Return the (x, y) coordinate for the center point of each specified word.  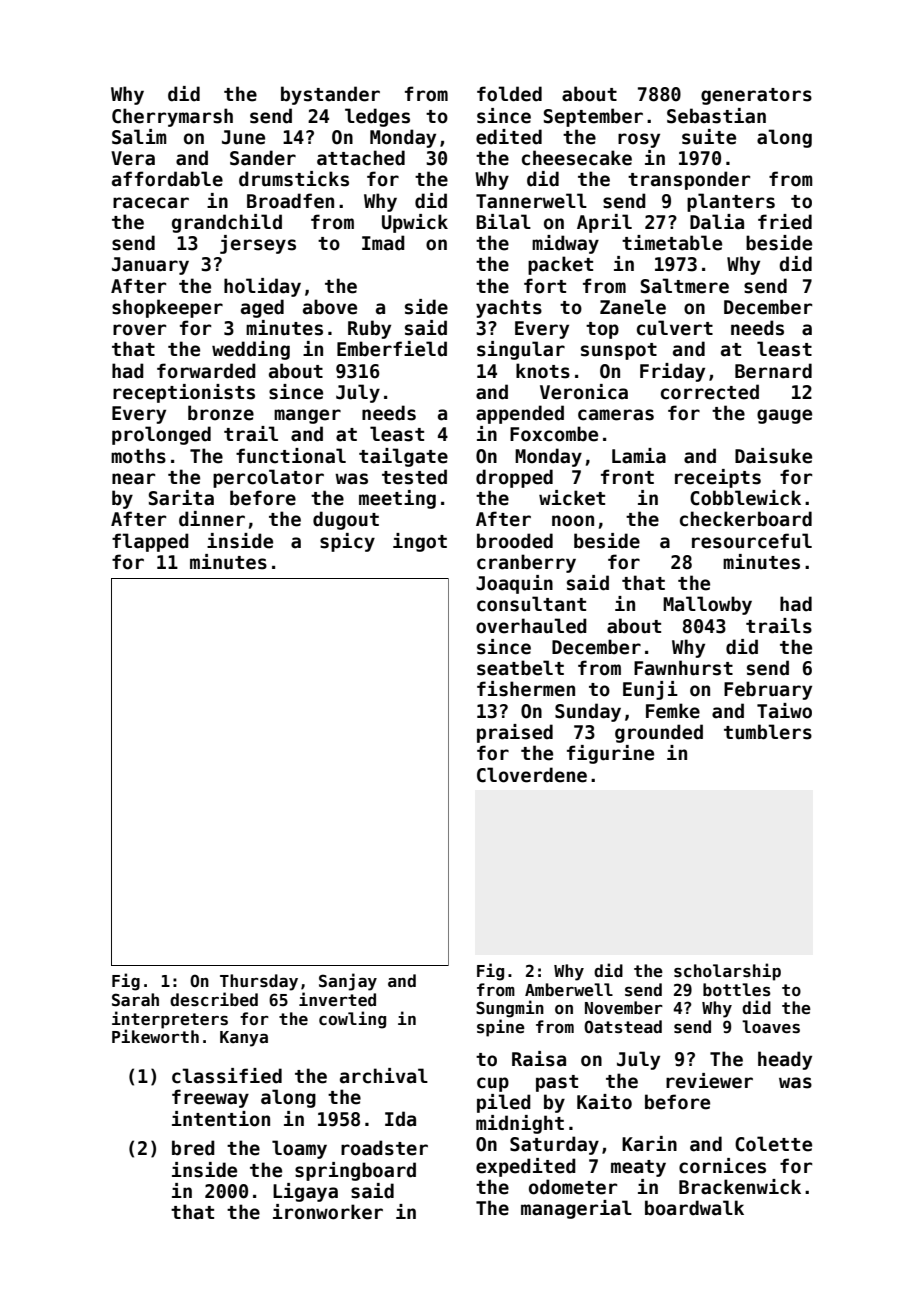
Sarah (135, 1000)
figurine (610, 754)
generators (756, 96)
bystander (330, 95)
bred (193, 1148)
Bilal (503, 222)
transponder (689, 180)
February (768, 690)
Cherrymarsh (172, 117)
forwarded (206, 371)
